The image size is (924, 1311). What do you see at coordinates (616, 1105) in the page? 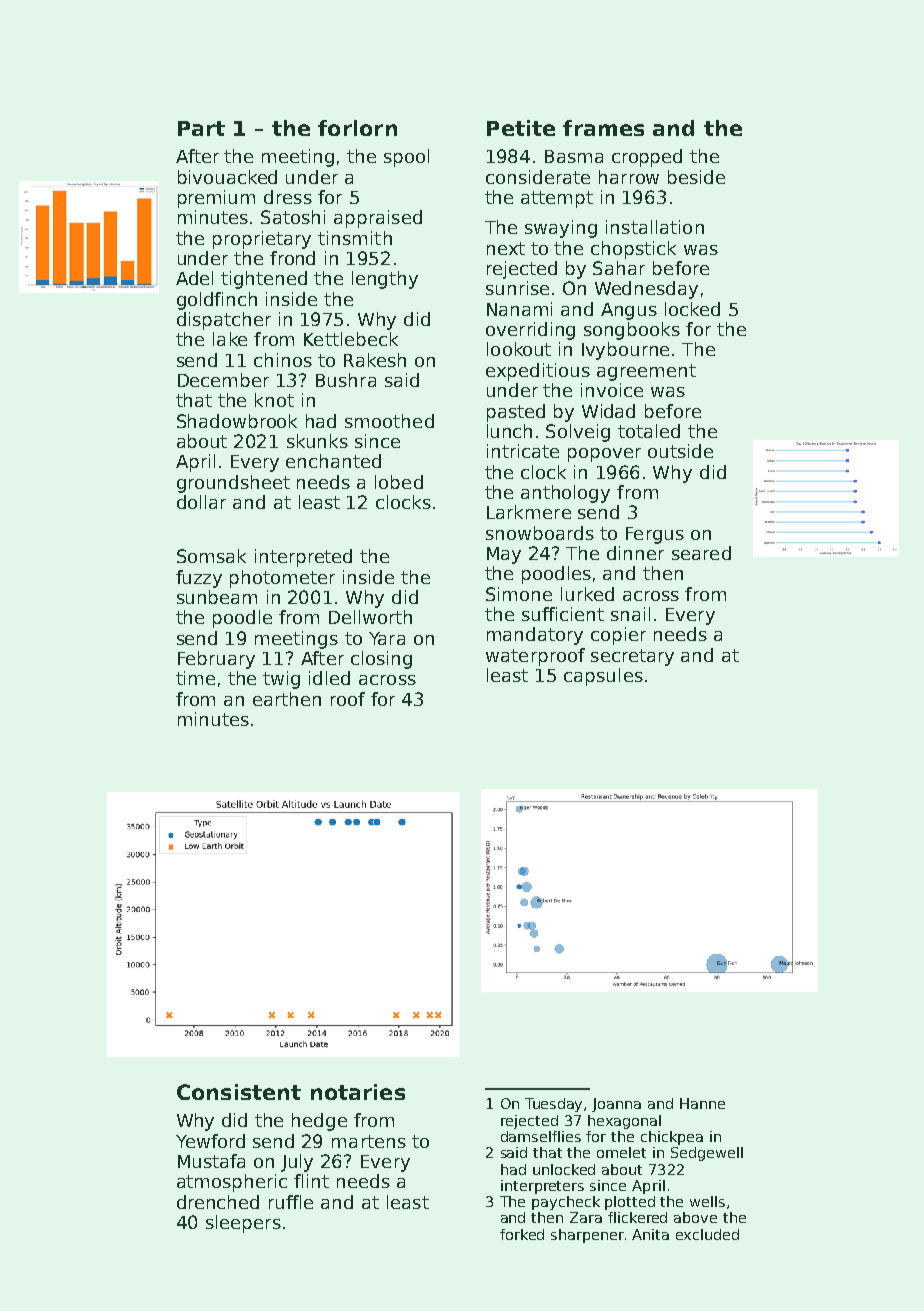
I see `Joanna` at bounding box center [616, 1105].
